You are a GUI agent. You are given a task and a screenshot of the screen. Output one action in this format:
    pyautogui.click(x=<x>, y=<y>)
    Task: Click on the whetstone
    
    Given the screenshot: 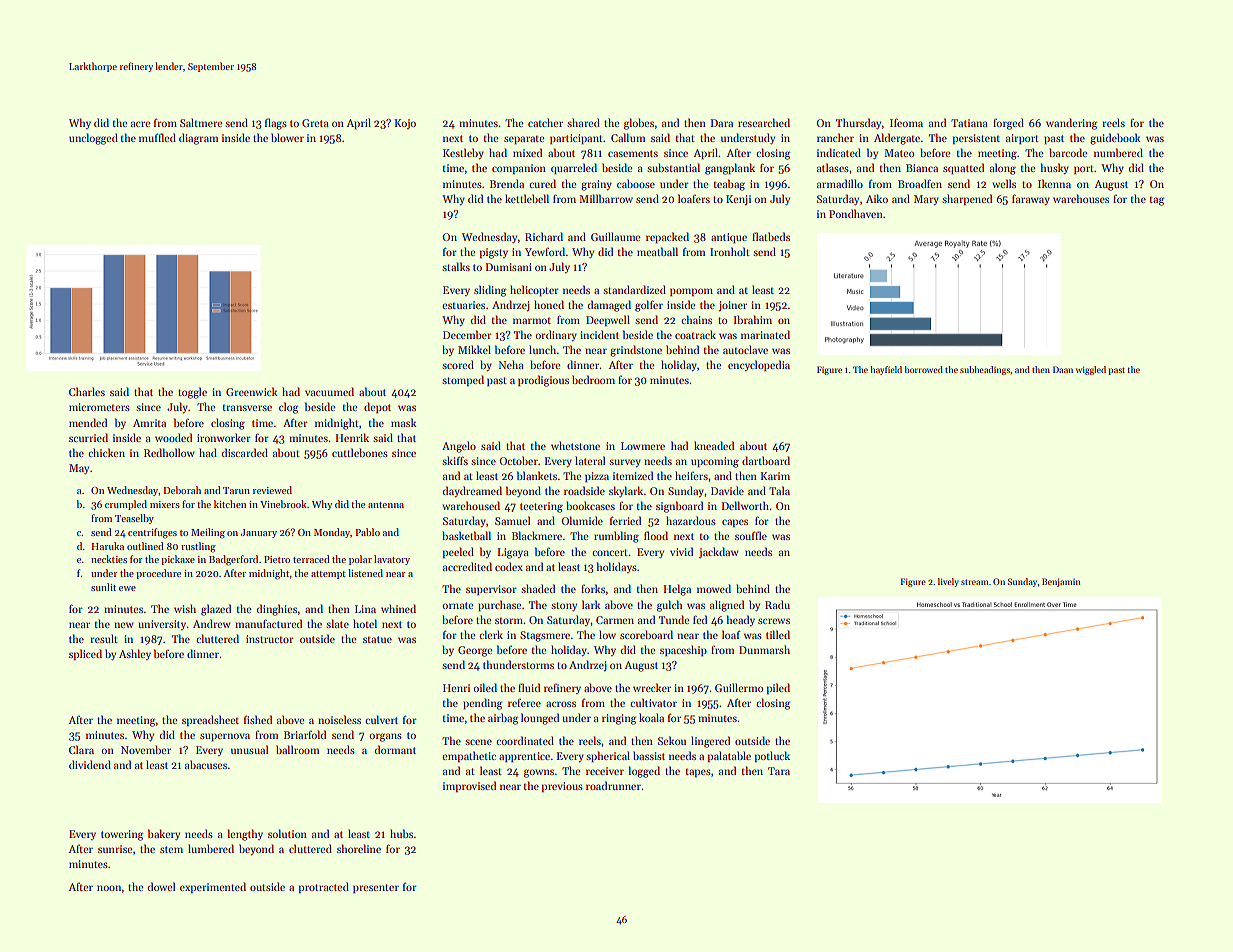 What is the action you would take?
    pyautogui.click(x=575, y=445)
